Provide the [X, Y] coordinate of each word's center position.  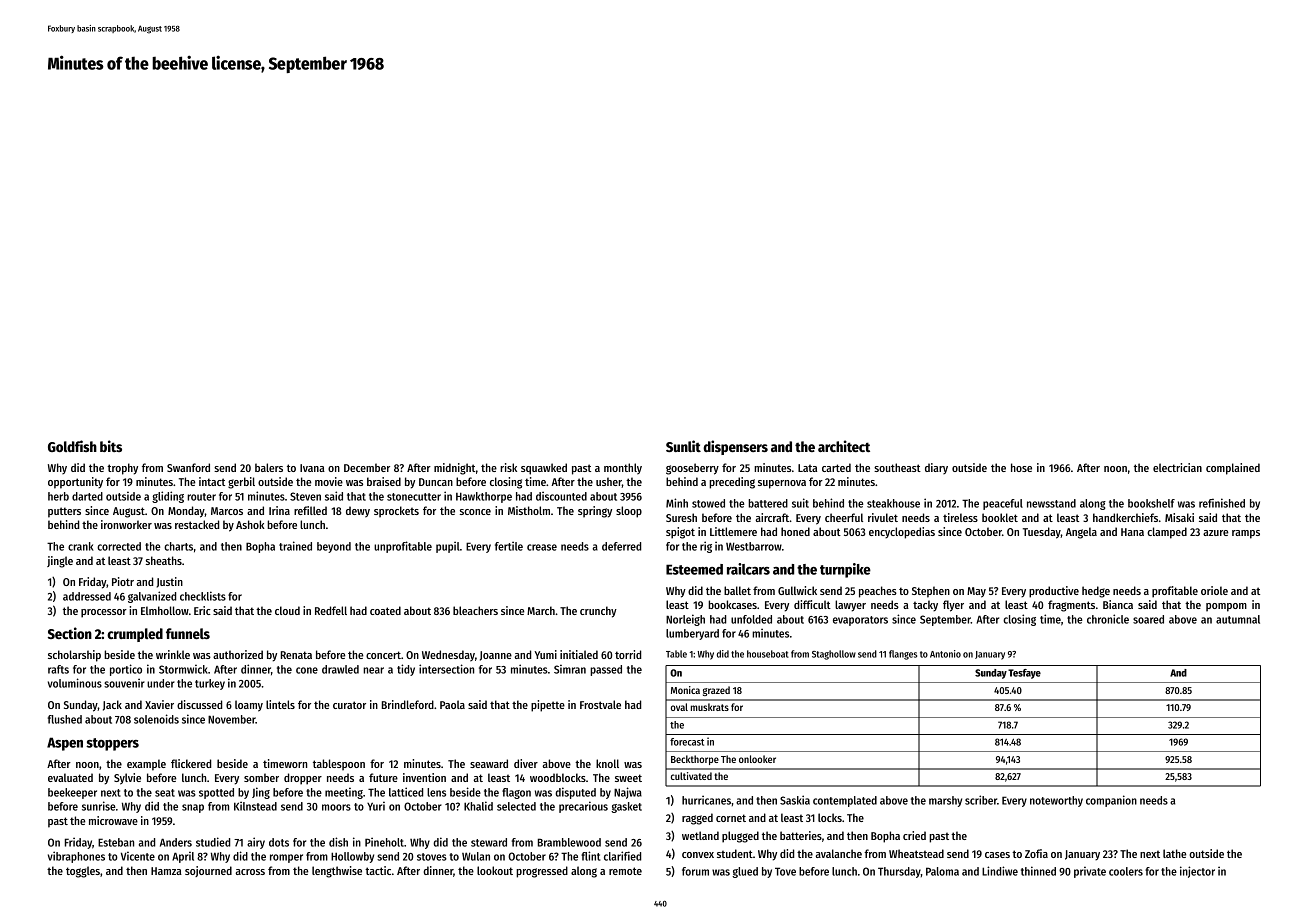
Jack [112, 705]
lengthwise [337, 872]
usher [609, 482]
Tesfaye [1024, 674]
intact [212, 481]
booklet [1000, 517]
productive [1054, 592]
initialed [579, 654]
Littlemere [733, 531]
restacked [197, 524]
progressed [542, 872]
